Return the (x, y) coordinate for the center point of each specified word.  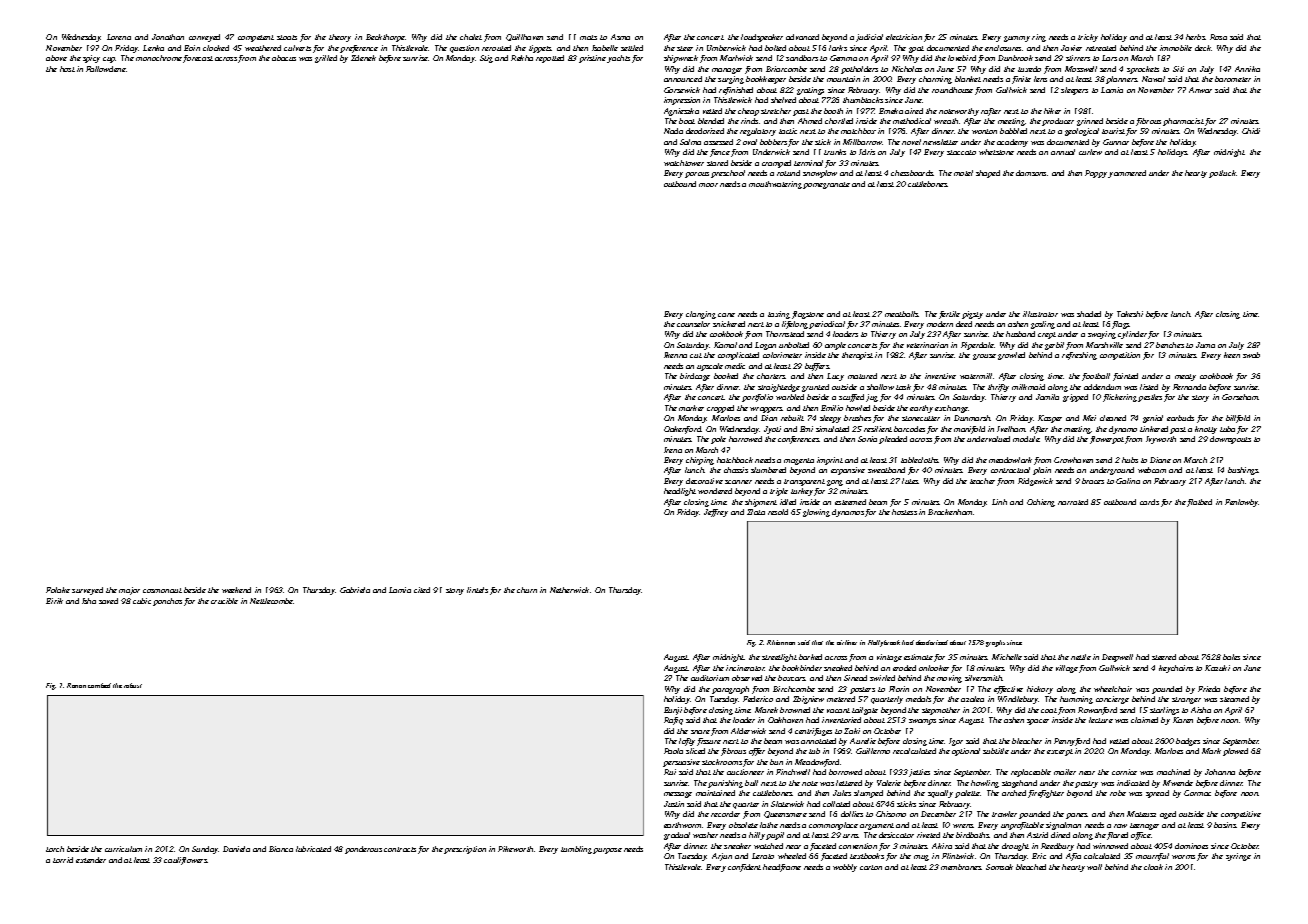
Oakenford (683, 430)
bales (1231, 657)
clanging (701, 315)
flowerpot (1107, 440)
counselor (693, 324)
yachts (618, 59)
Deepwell (1117, 658)
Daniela (236, 849)
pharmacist (1183, 122)
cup (109, 60)
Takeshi (1130, 314)
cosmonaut (162, 590)
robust (133, 685)
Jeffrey (716, 513)
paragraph (730, 690)
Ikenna (675, 355)
